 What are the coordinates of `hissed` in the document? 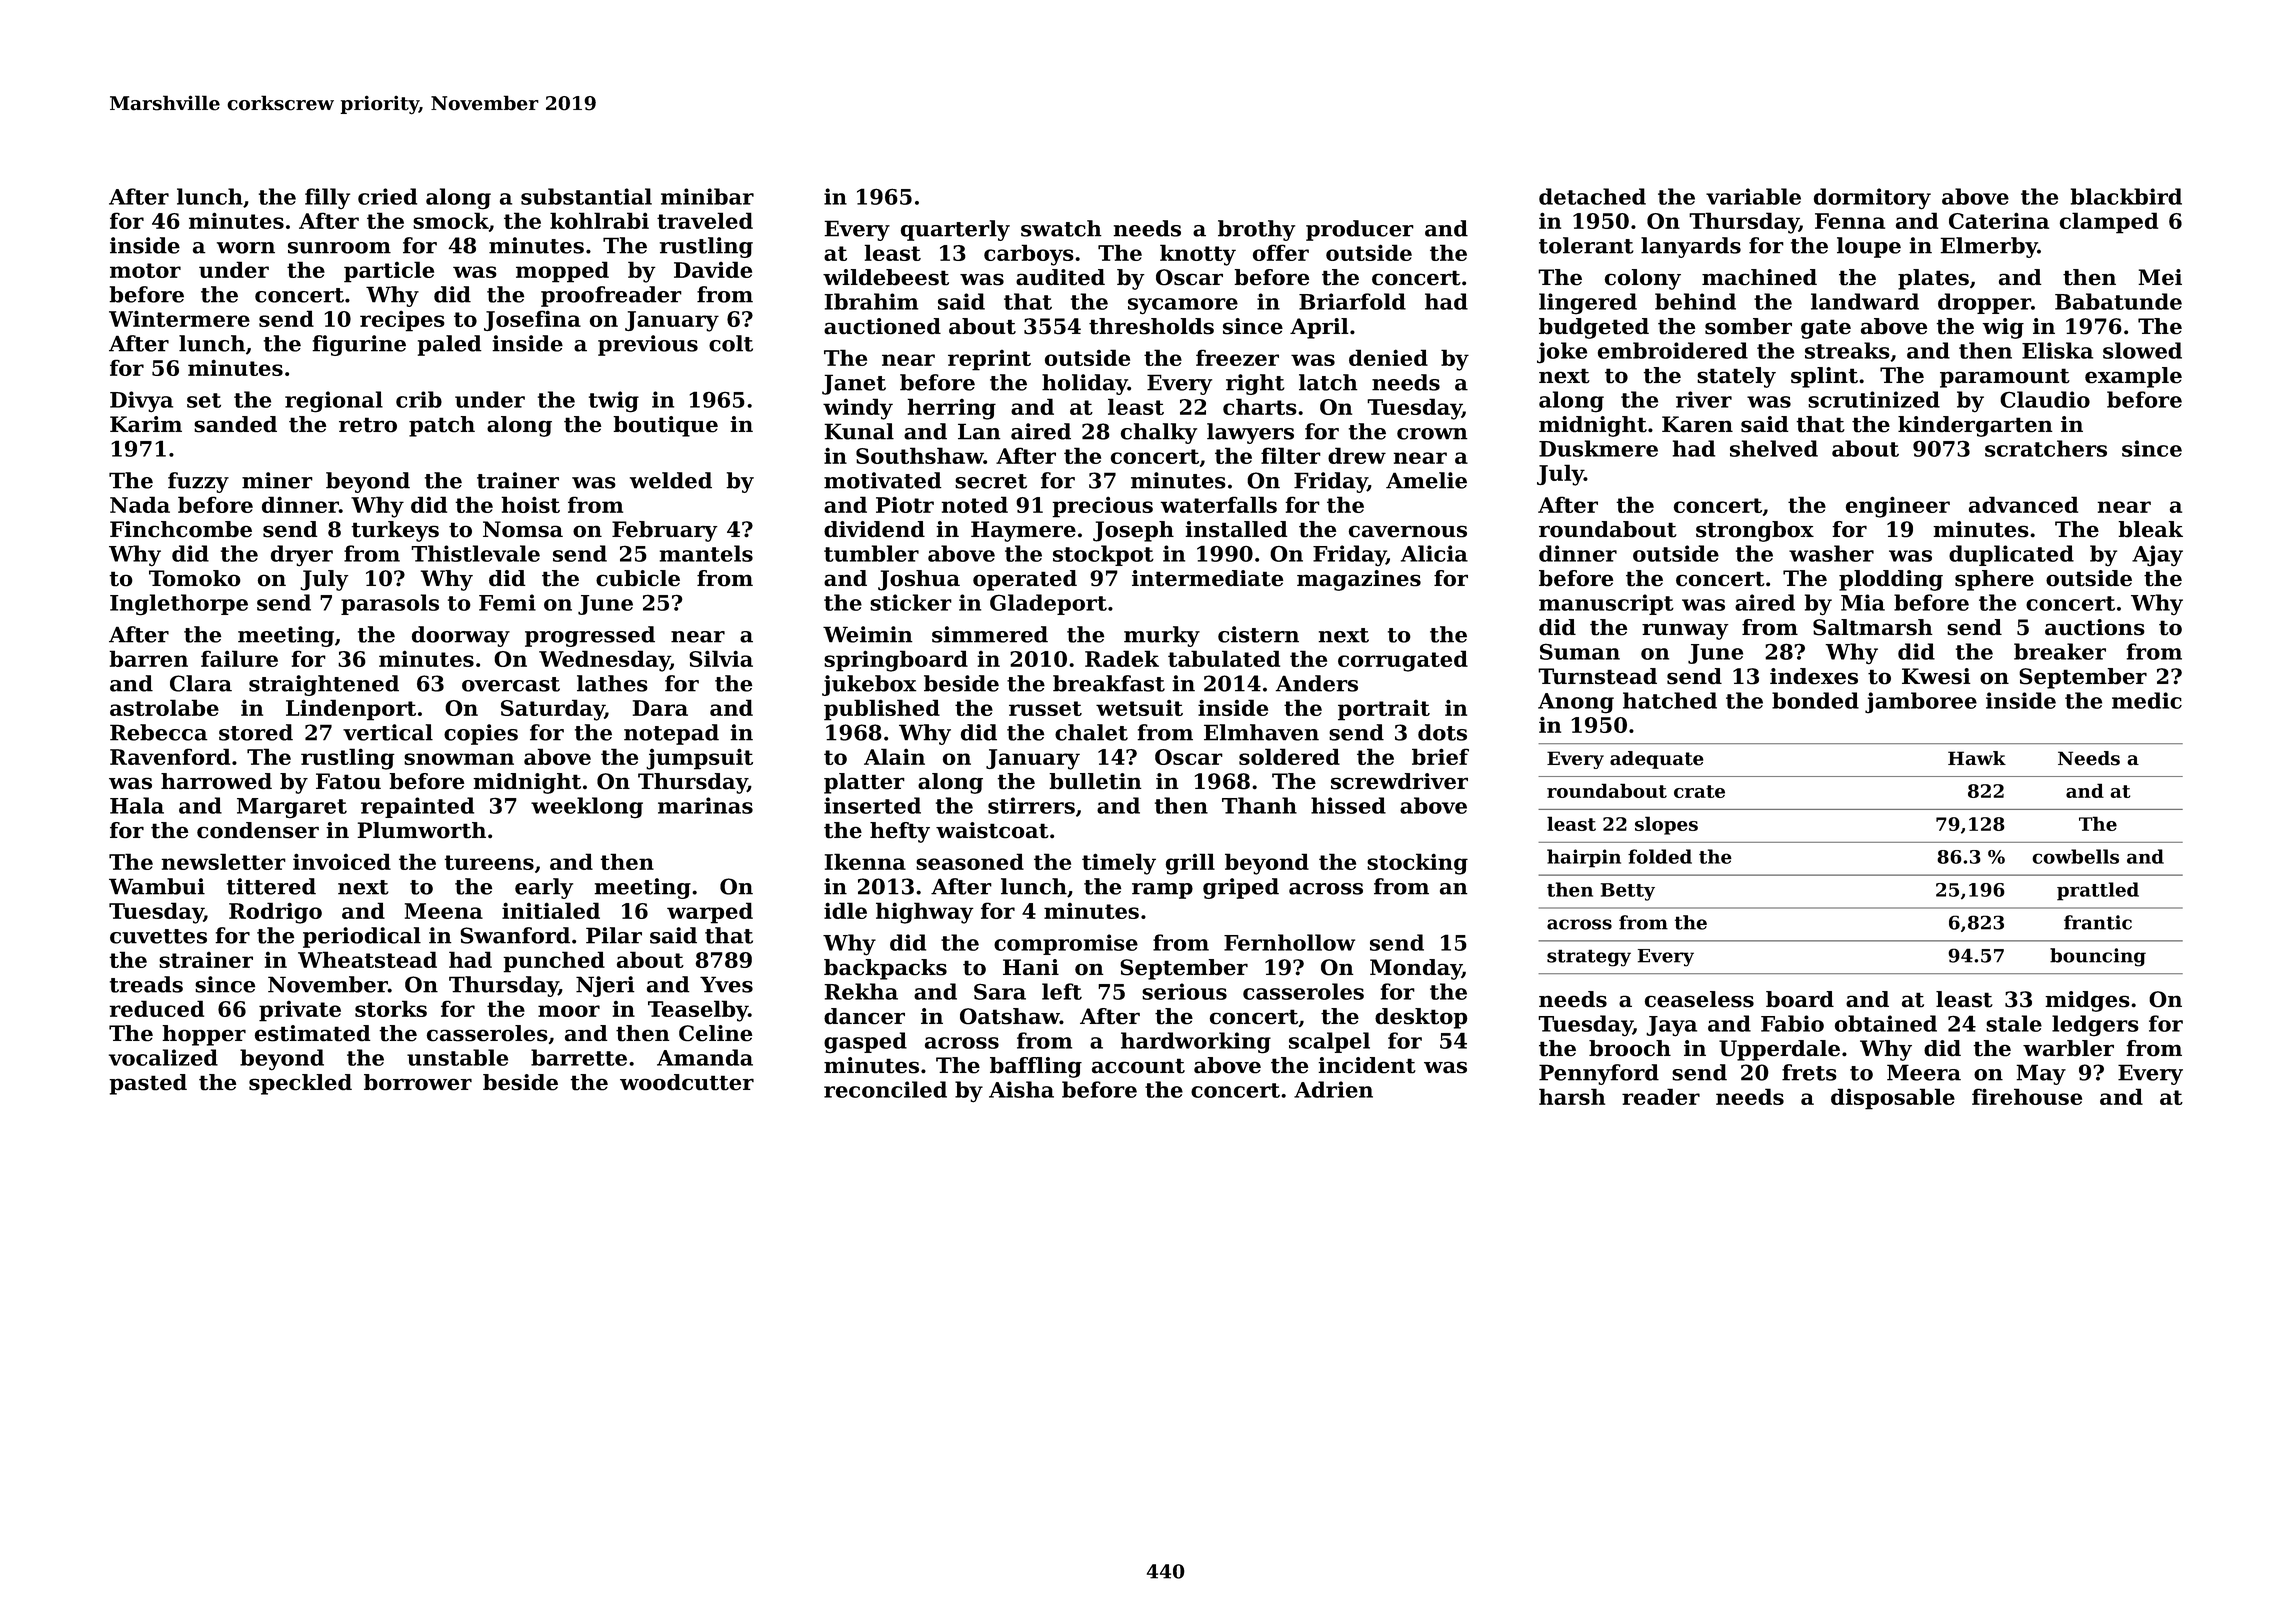 It's located at (1348, 805).
